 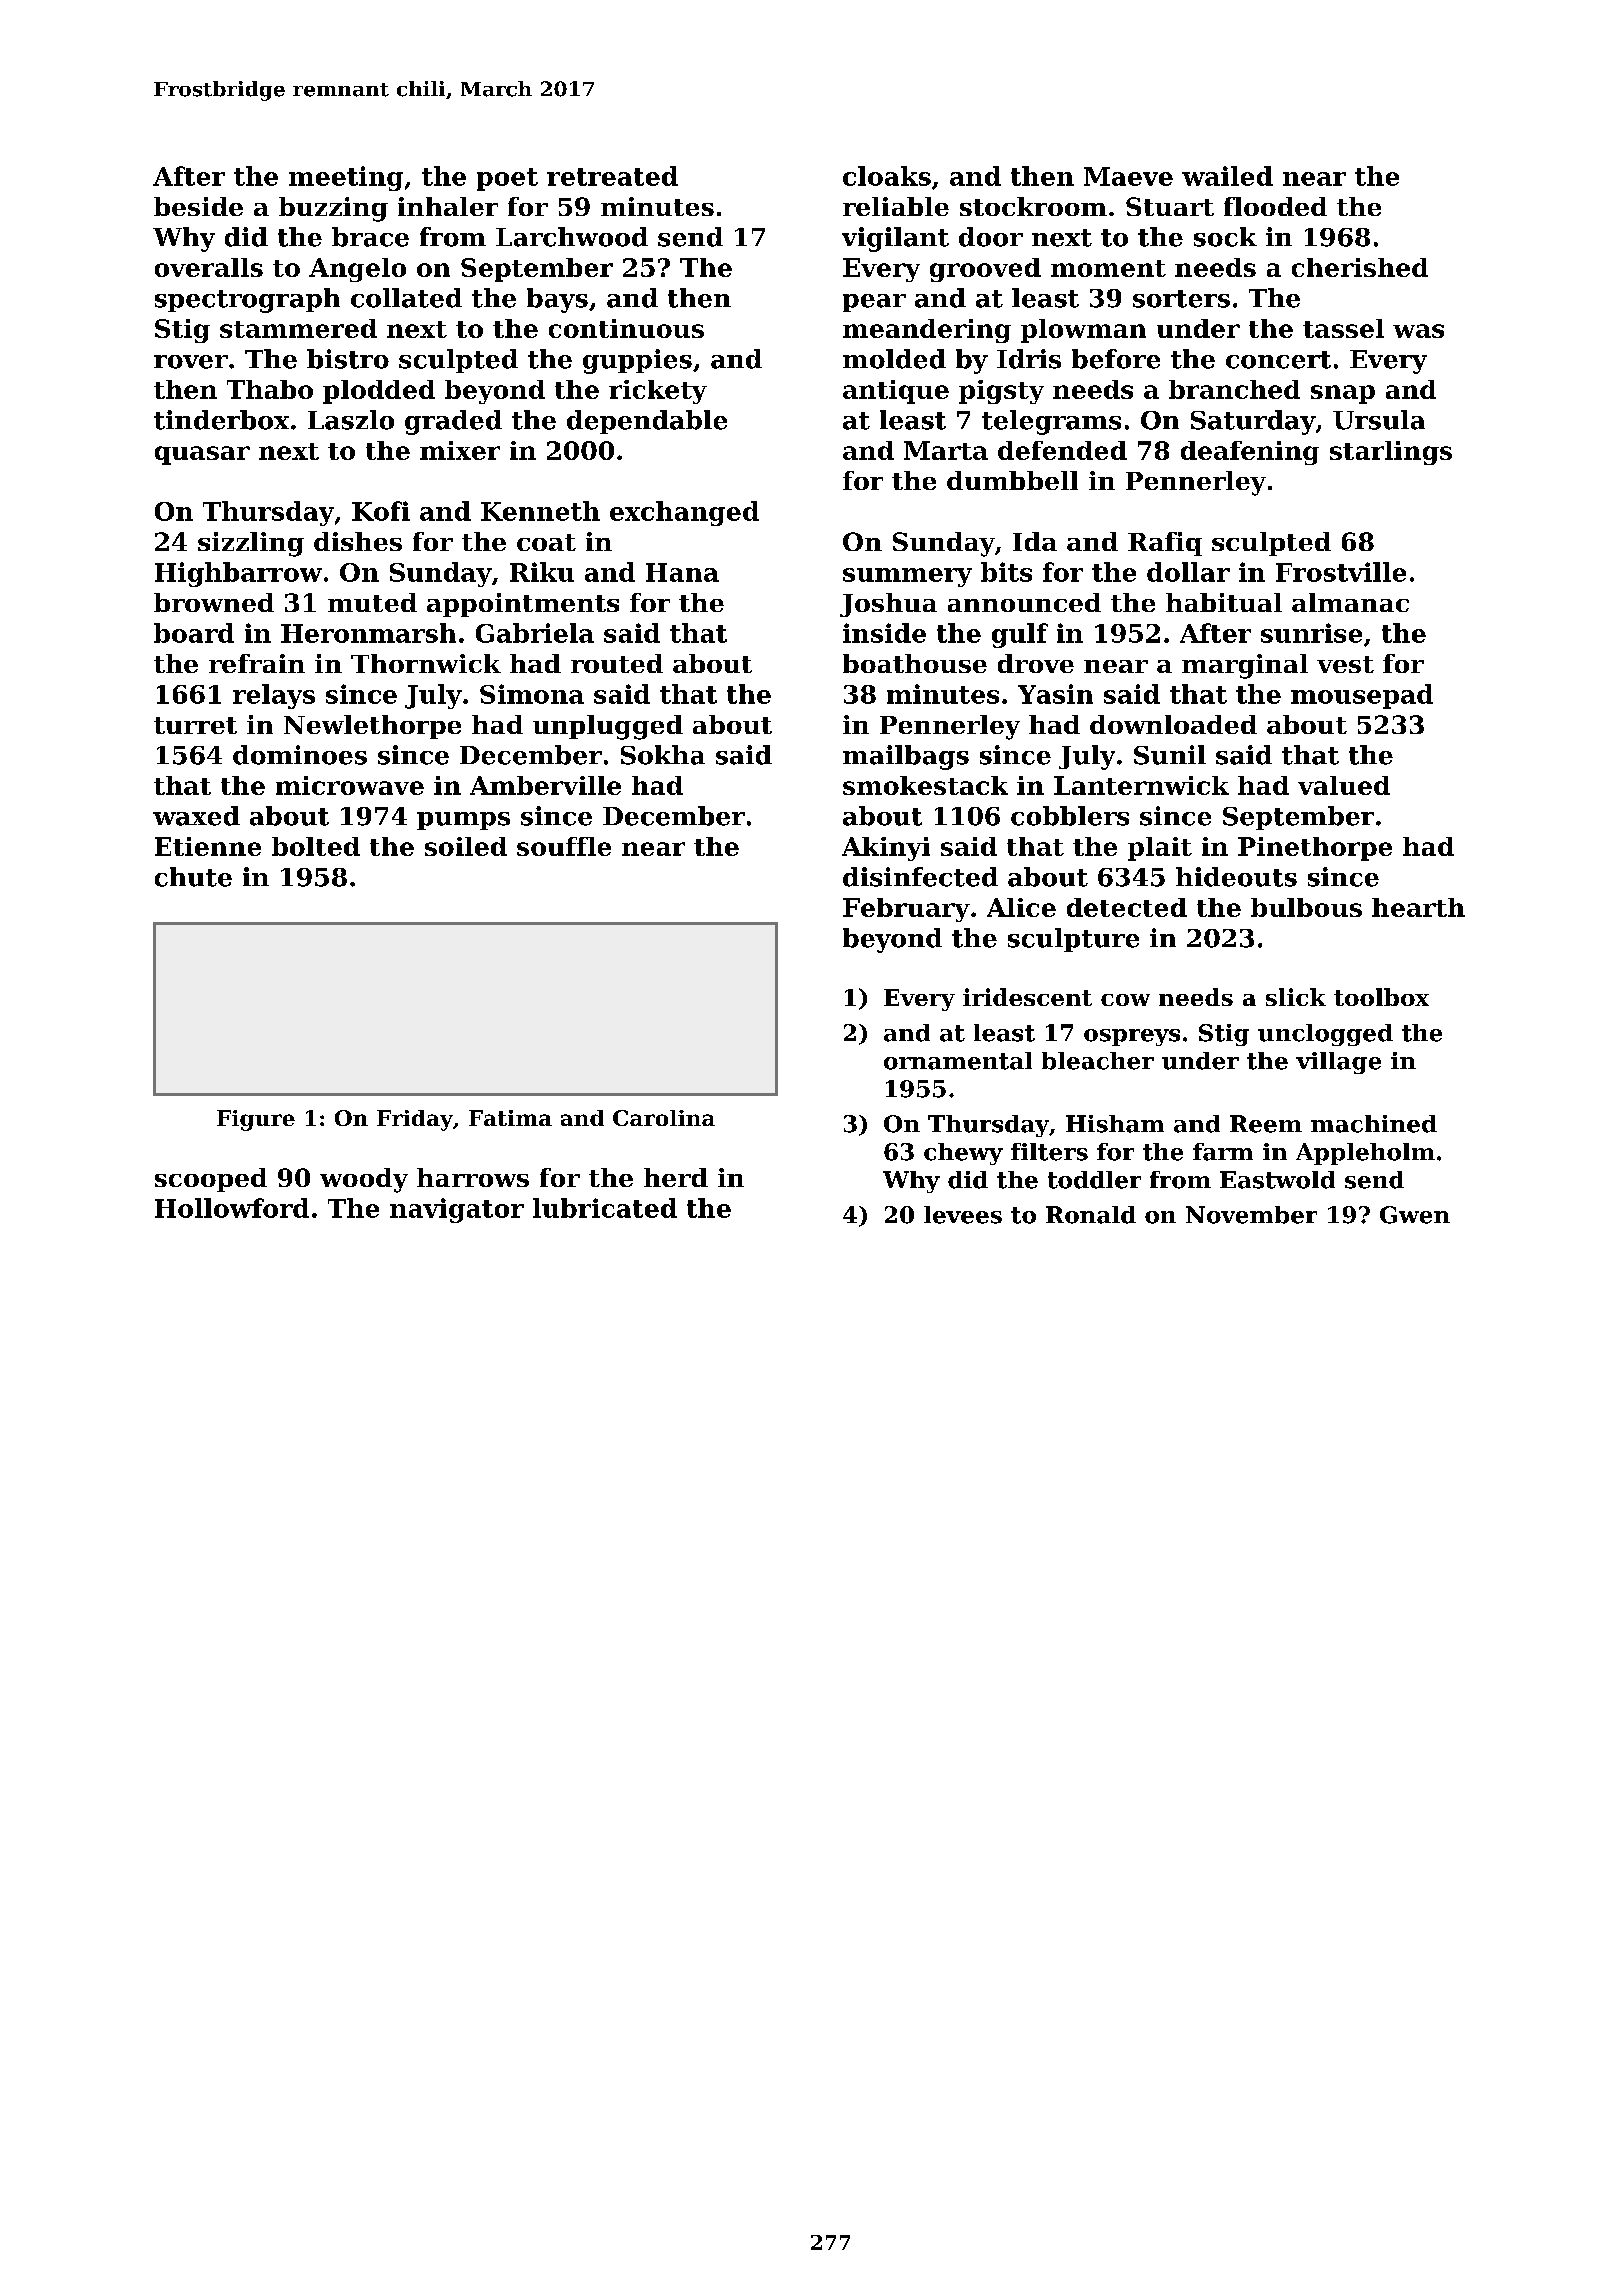 What do you see at coordinates (1343, 328) in the screenshot?
I see `tassel` at bounding box center [1343, 328].
